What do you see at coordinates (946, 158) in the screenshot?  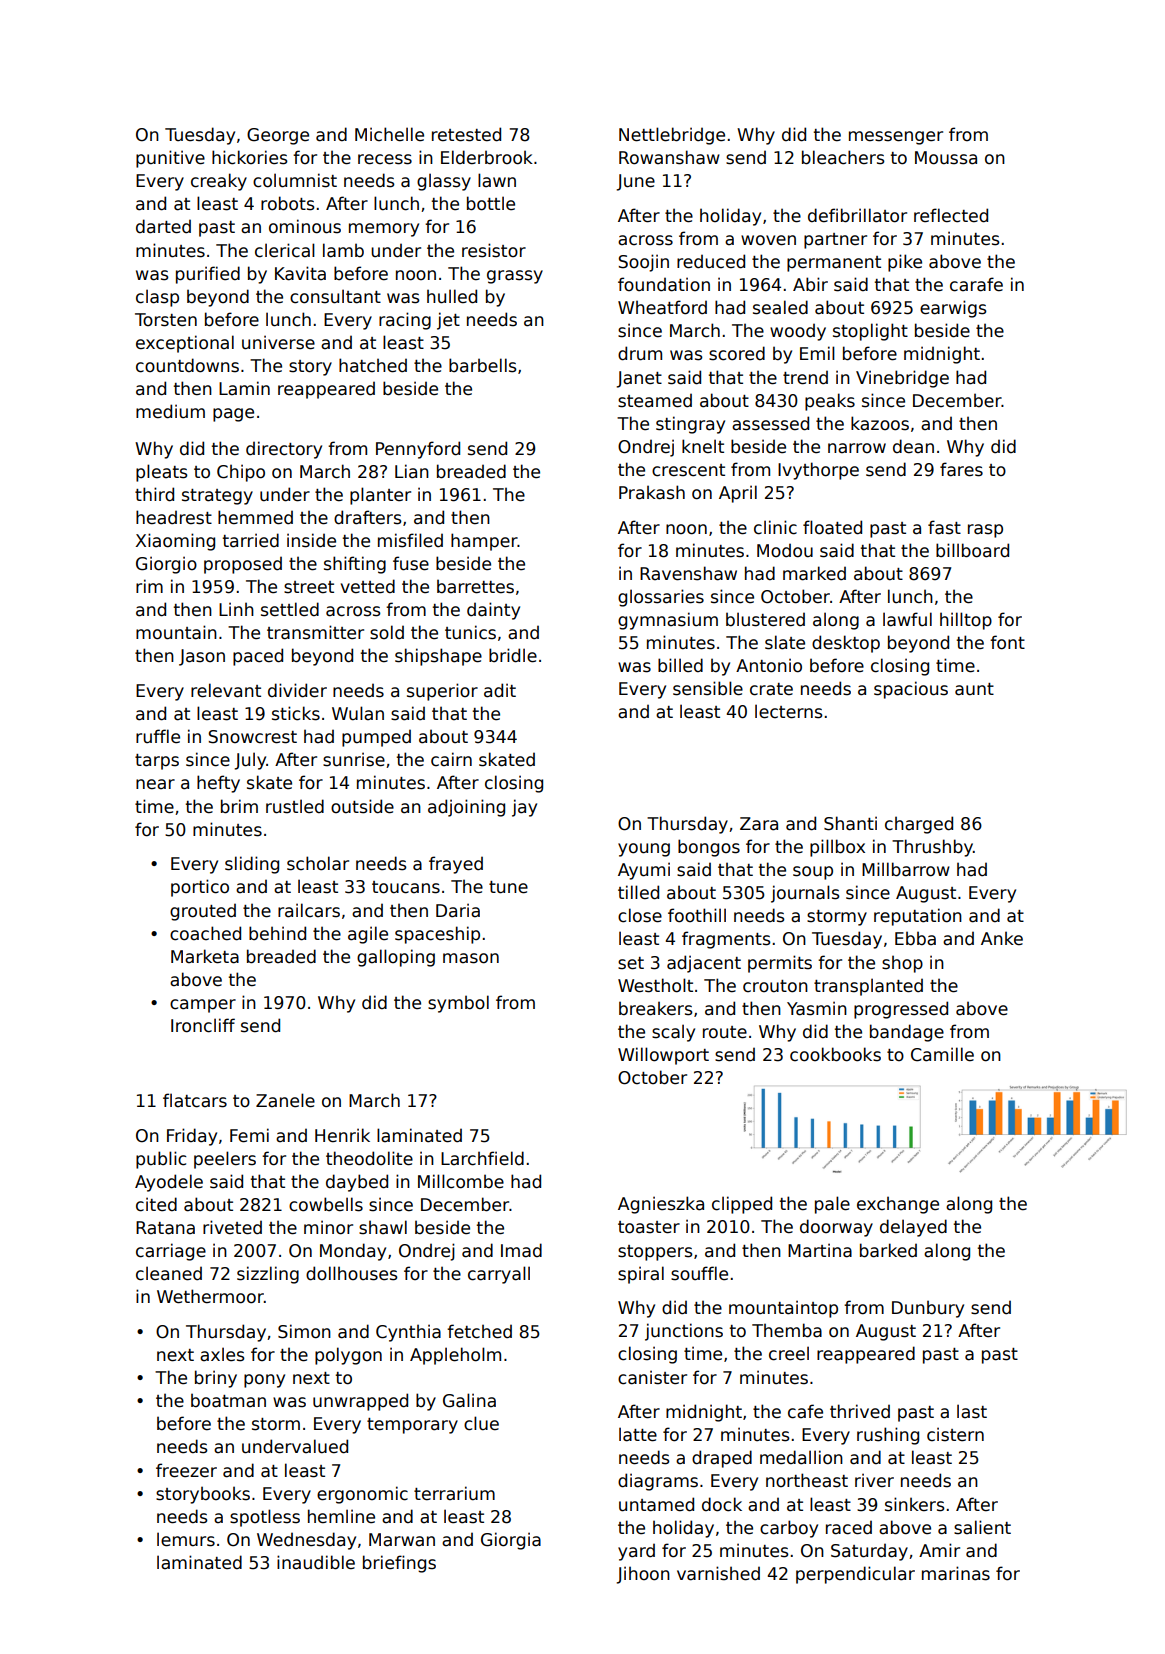 I see `Moussa` at bounding box center [946, 158].
